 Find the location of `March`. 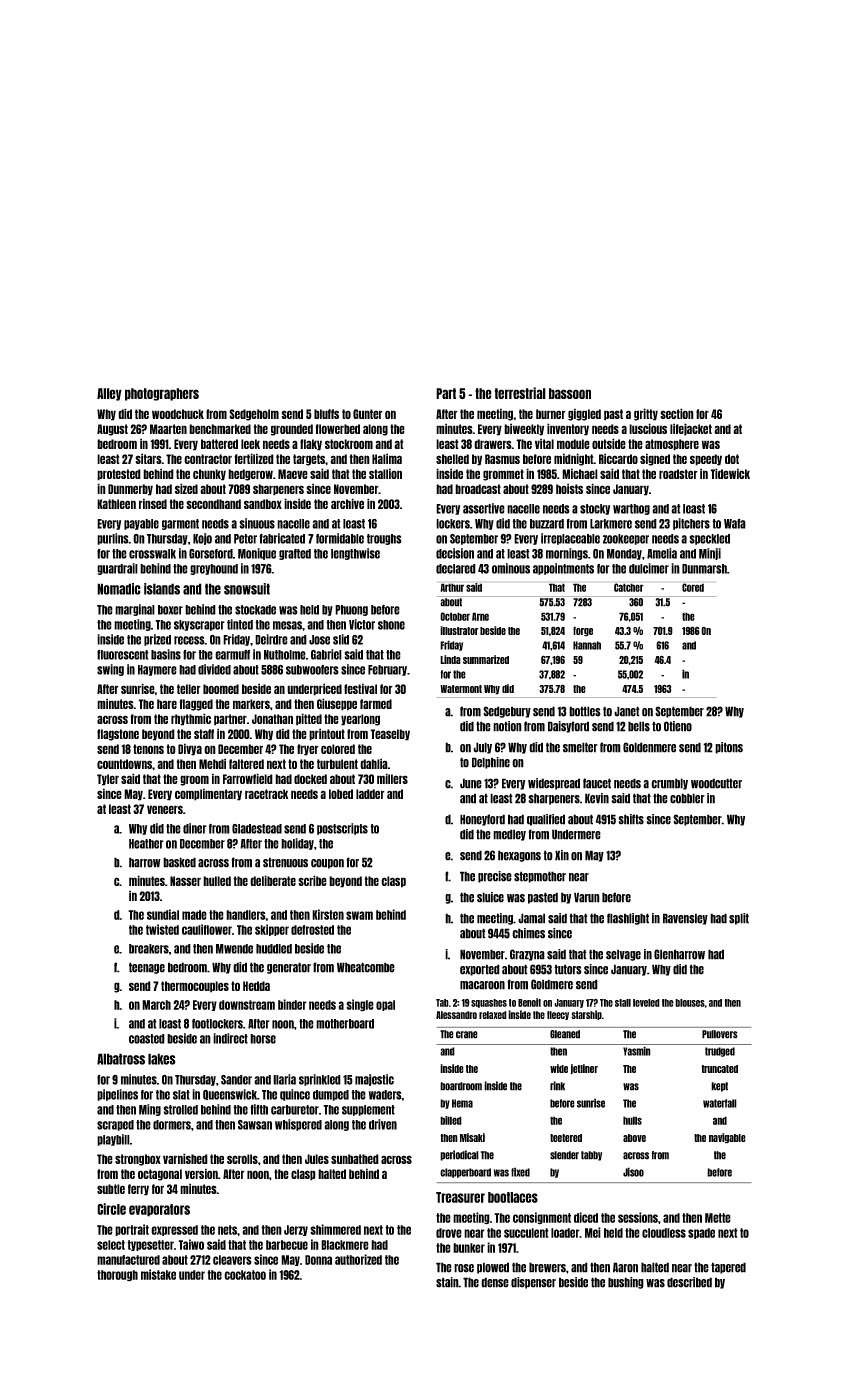

March is located at coordinates (156, 1005).
